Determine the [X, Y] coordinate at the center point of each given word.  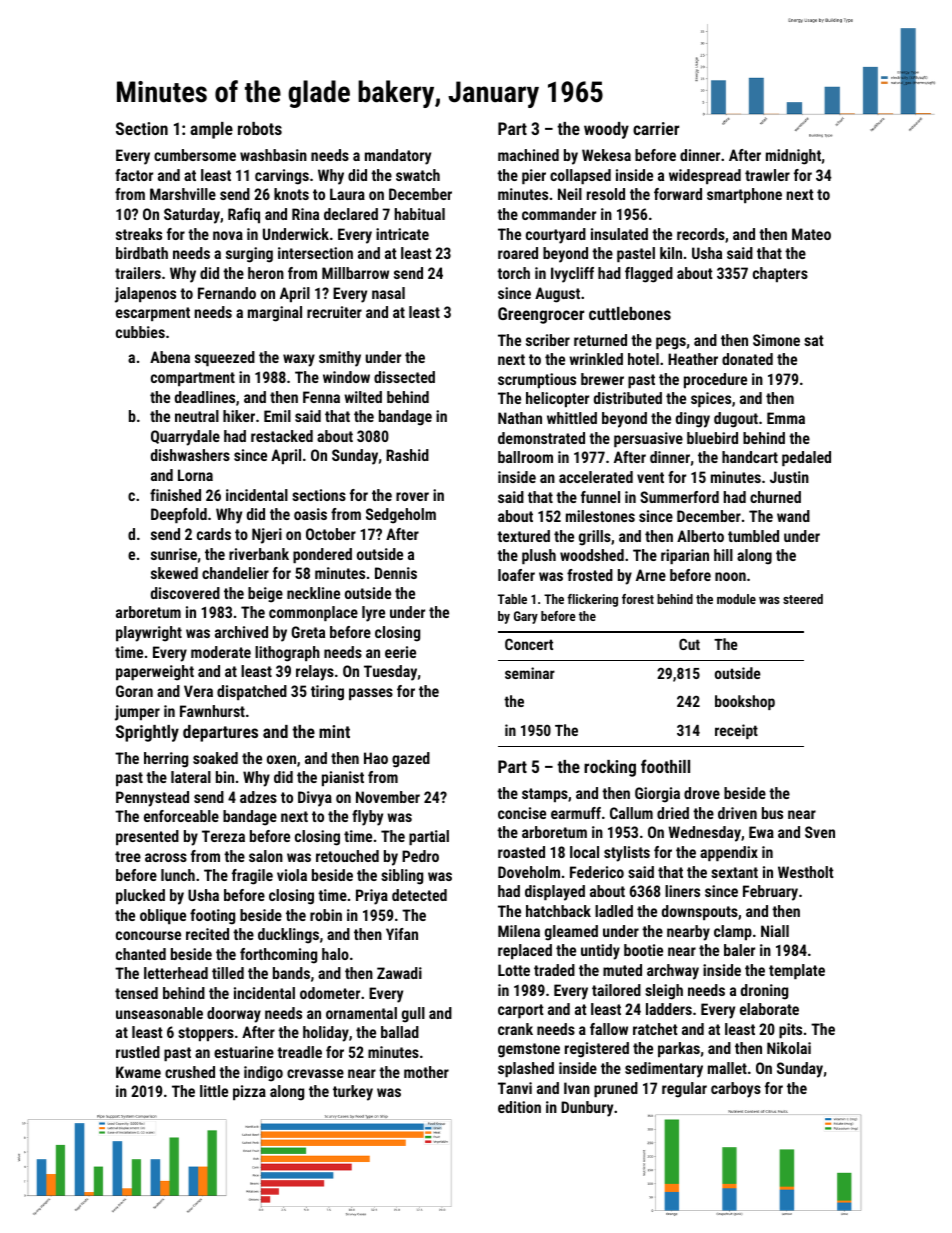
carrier [656, 128]
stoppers [206, 1034]
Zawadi [399, 973]
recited [207, 934]
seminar [530, 673]
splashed [526, 1069]
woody [606, 130]
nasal [388, 293]
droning [764, 992]
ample [211, 130]
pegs [671, 343]
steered [803, 599]
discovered [185, 593]
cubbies [140, 332]
